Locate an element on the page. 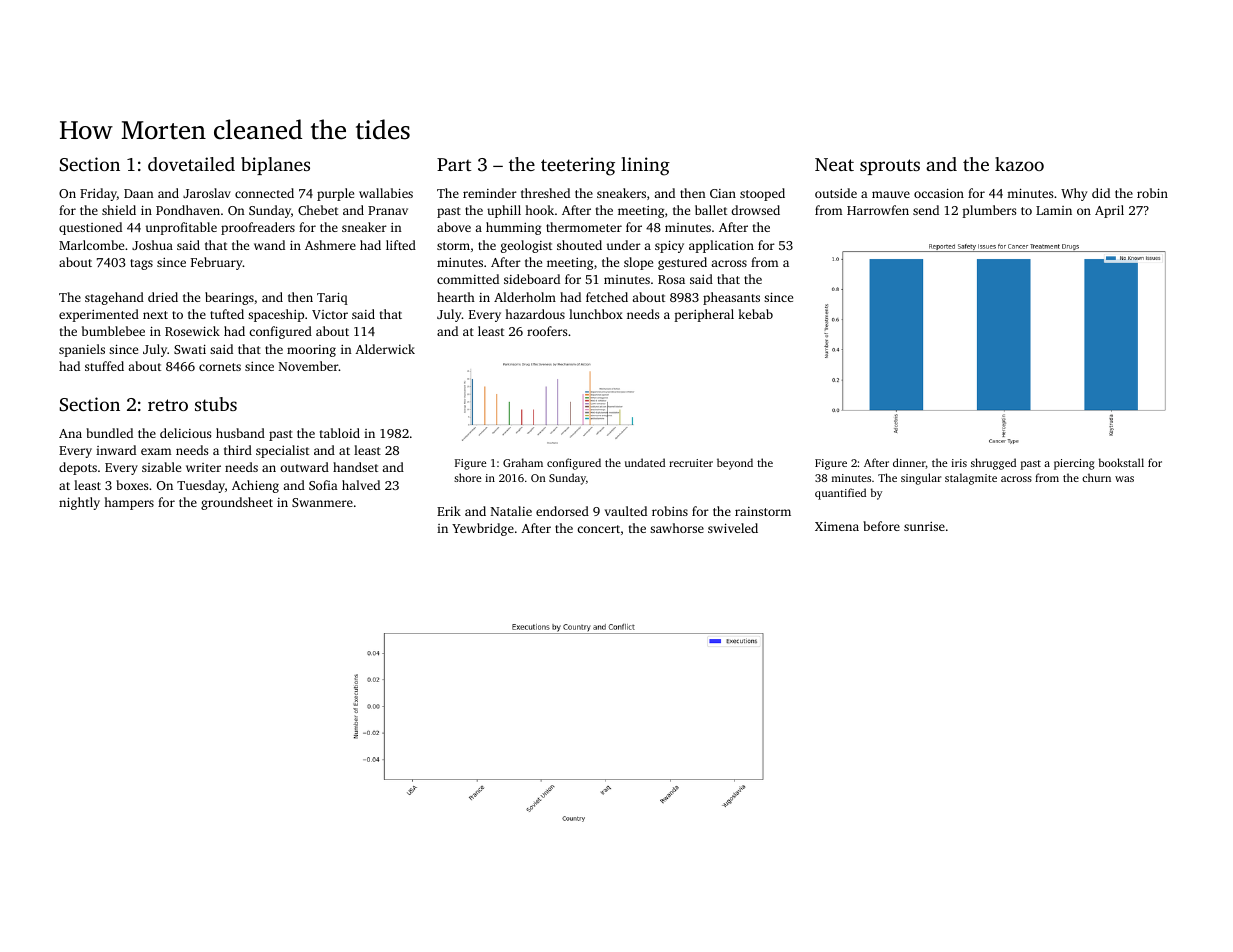  Marlcombe is located at coordinates (91, 245).
